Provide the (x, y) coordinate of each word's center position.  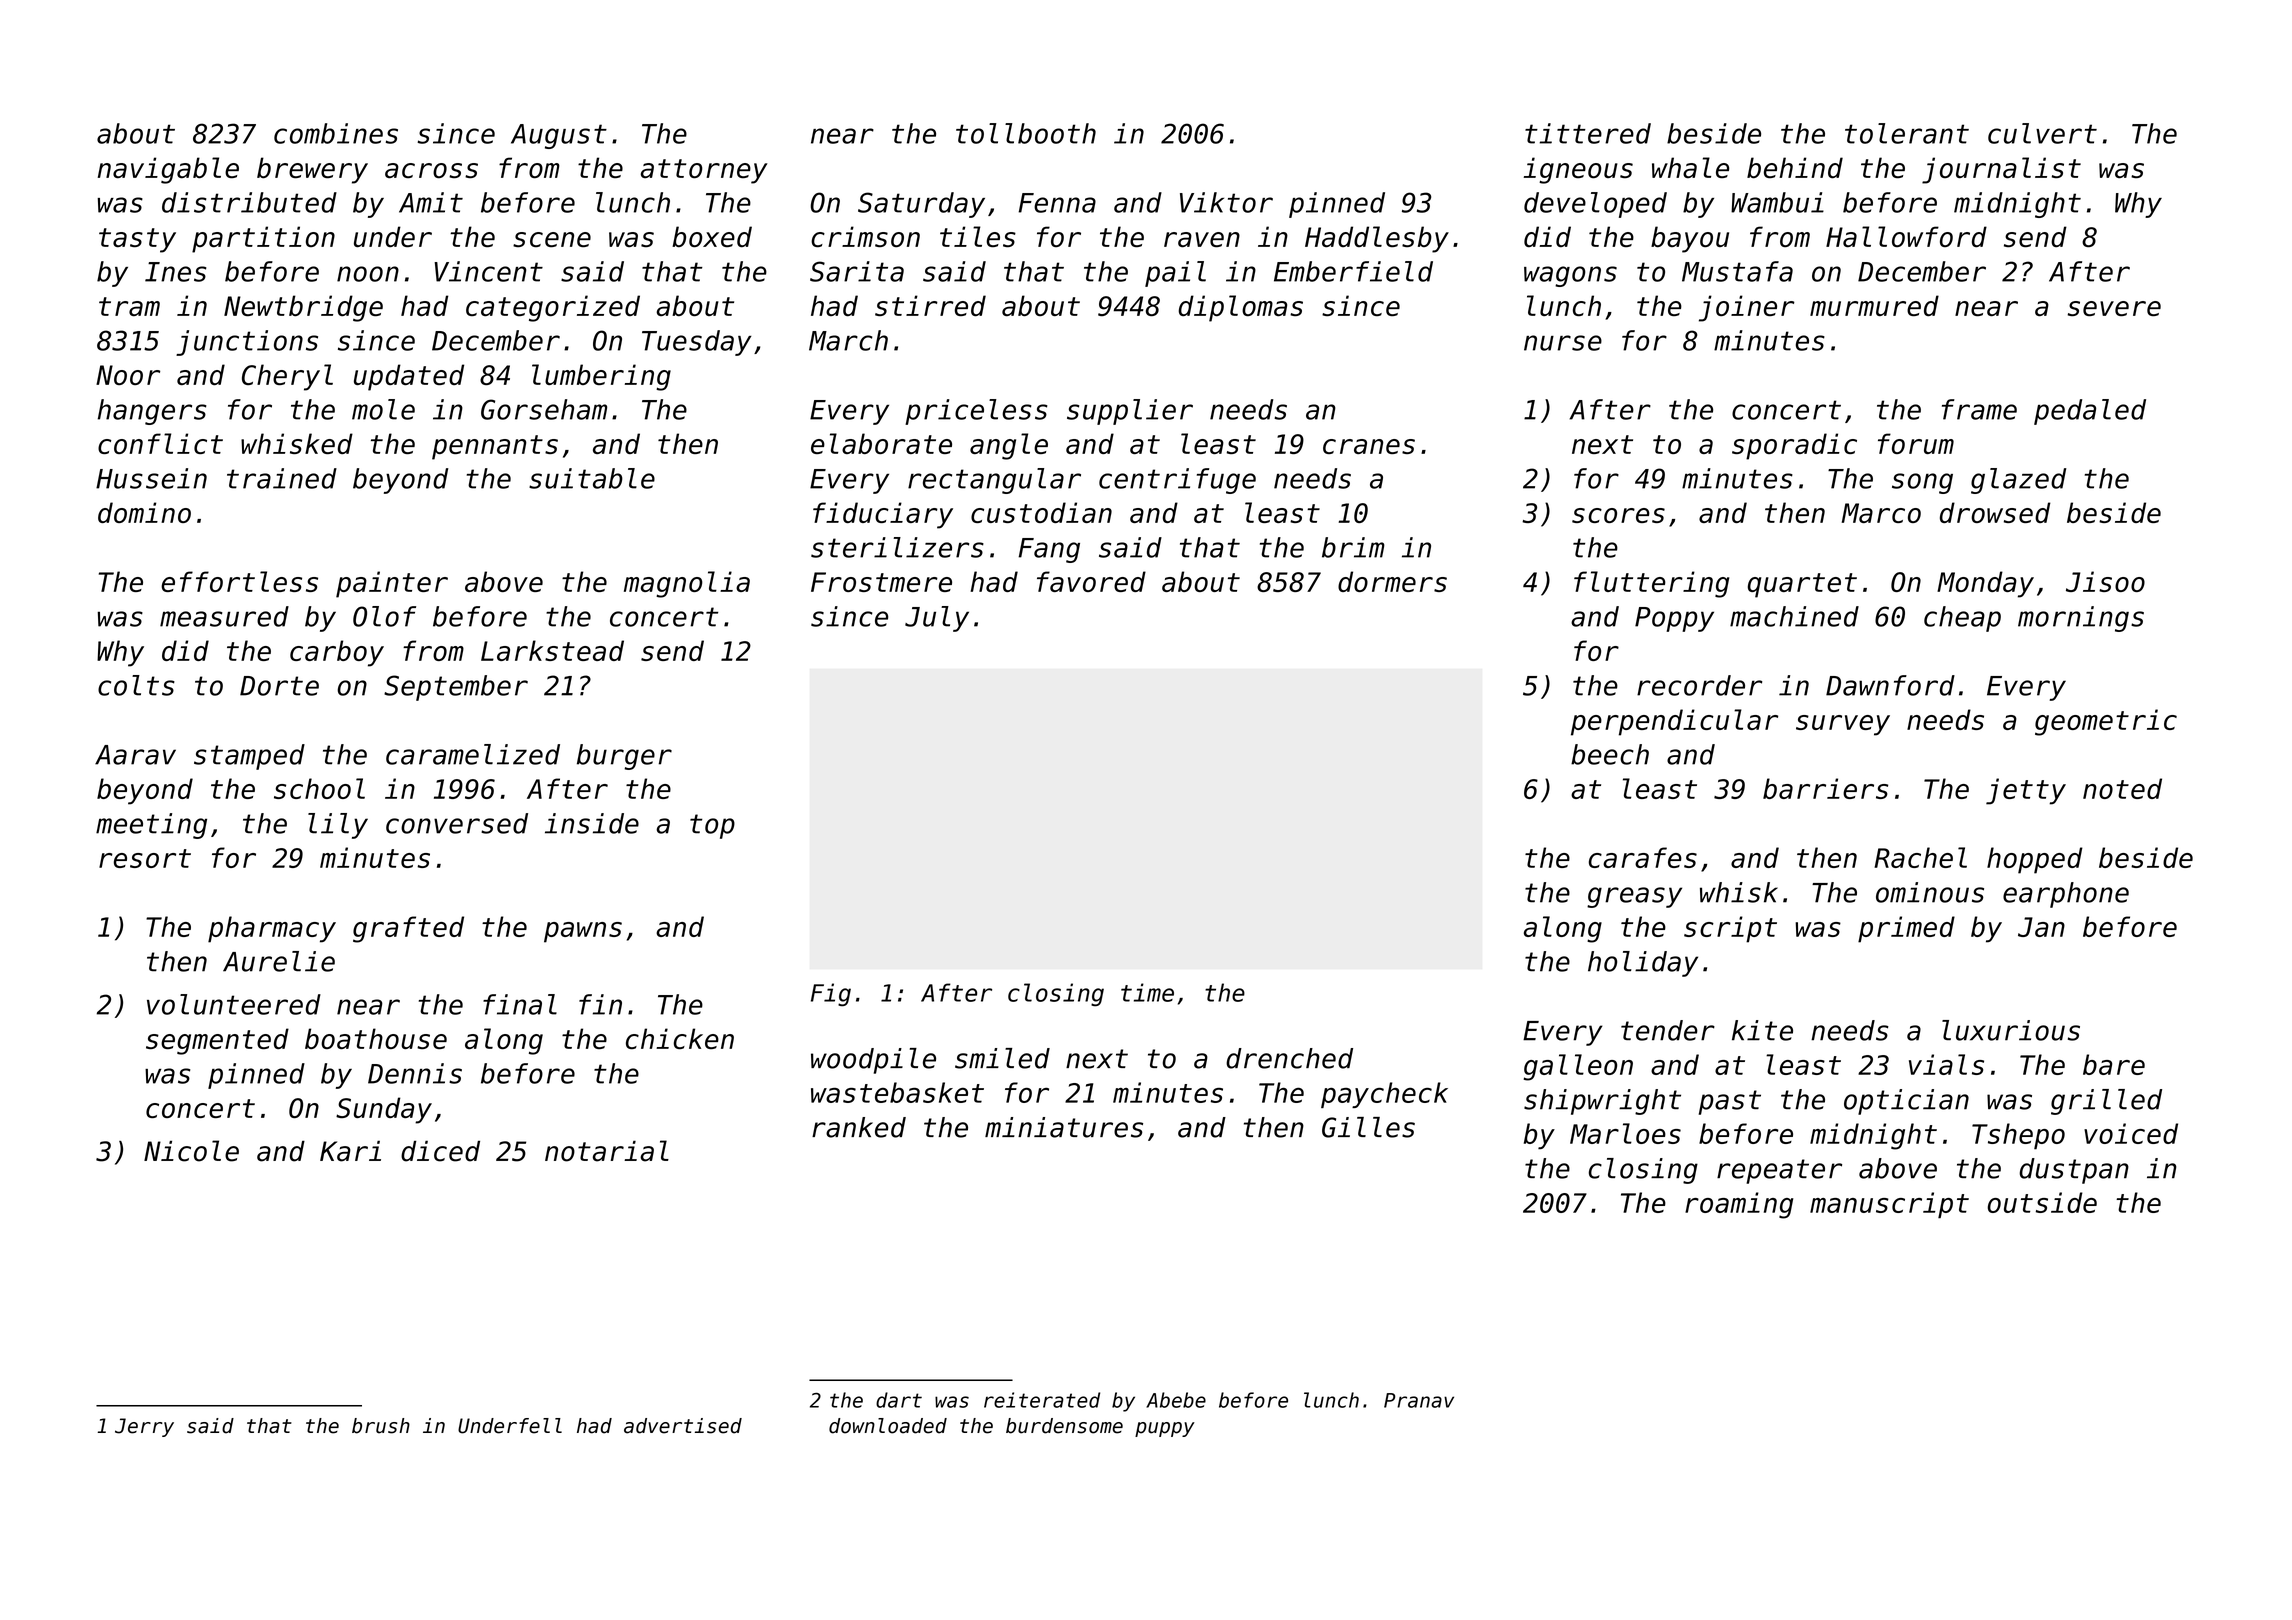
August (559, 136)
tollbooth (1026, 133)
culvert (2042, 133)
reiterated (1042, 1400)
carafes (1643, 857)
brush (381, 1426)
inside (592, 823)
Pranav (1419, 1400)
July (937, 619)
